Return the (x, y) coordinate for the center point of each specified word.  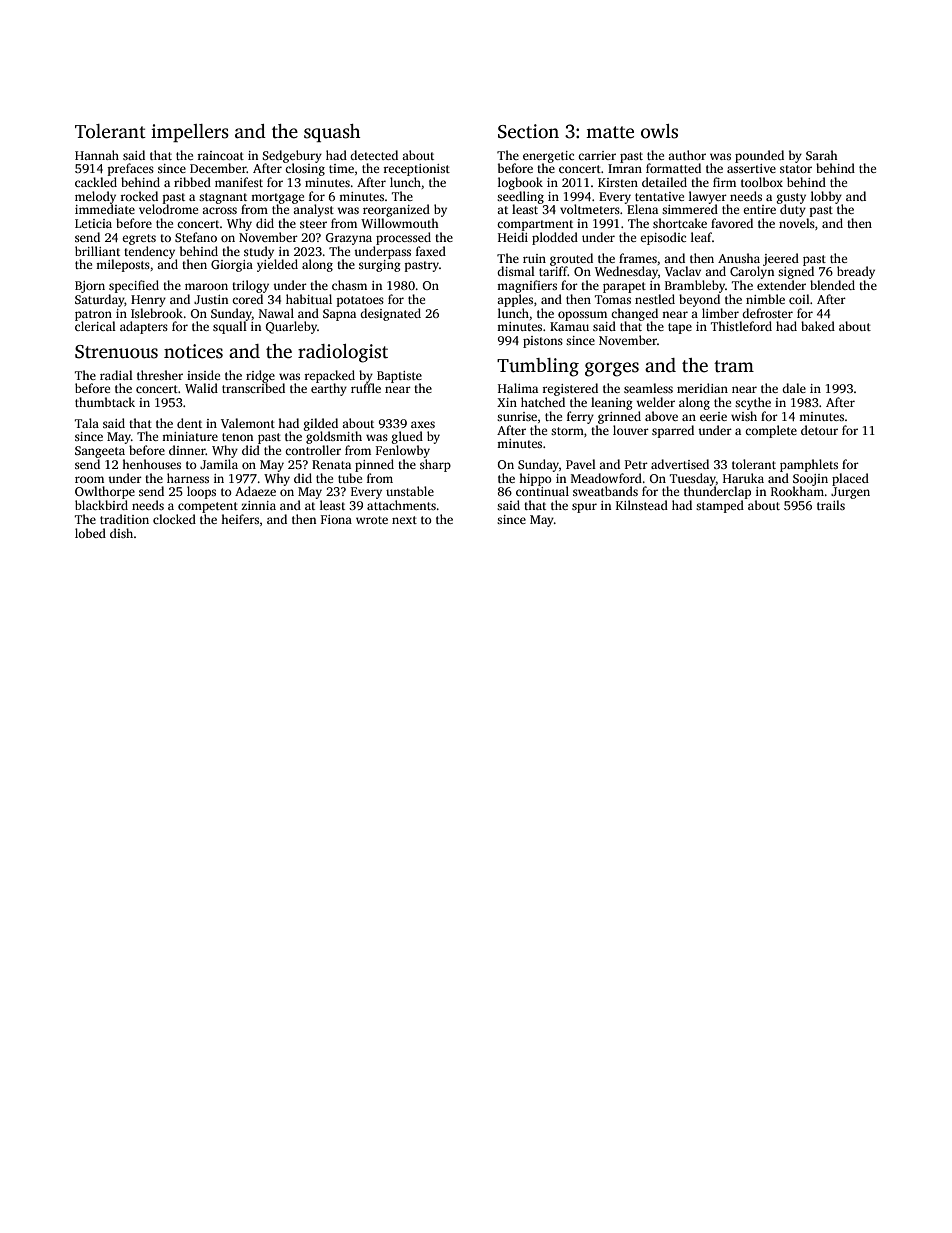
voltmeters (590, 209)
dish (121, 533)
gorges (612, 369)
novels (797, 223)
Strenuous (116, 352)
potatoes (360, 301)
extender (781, 285)
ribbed (192, 182)
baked (818, 326)
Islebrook (157, 313)
